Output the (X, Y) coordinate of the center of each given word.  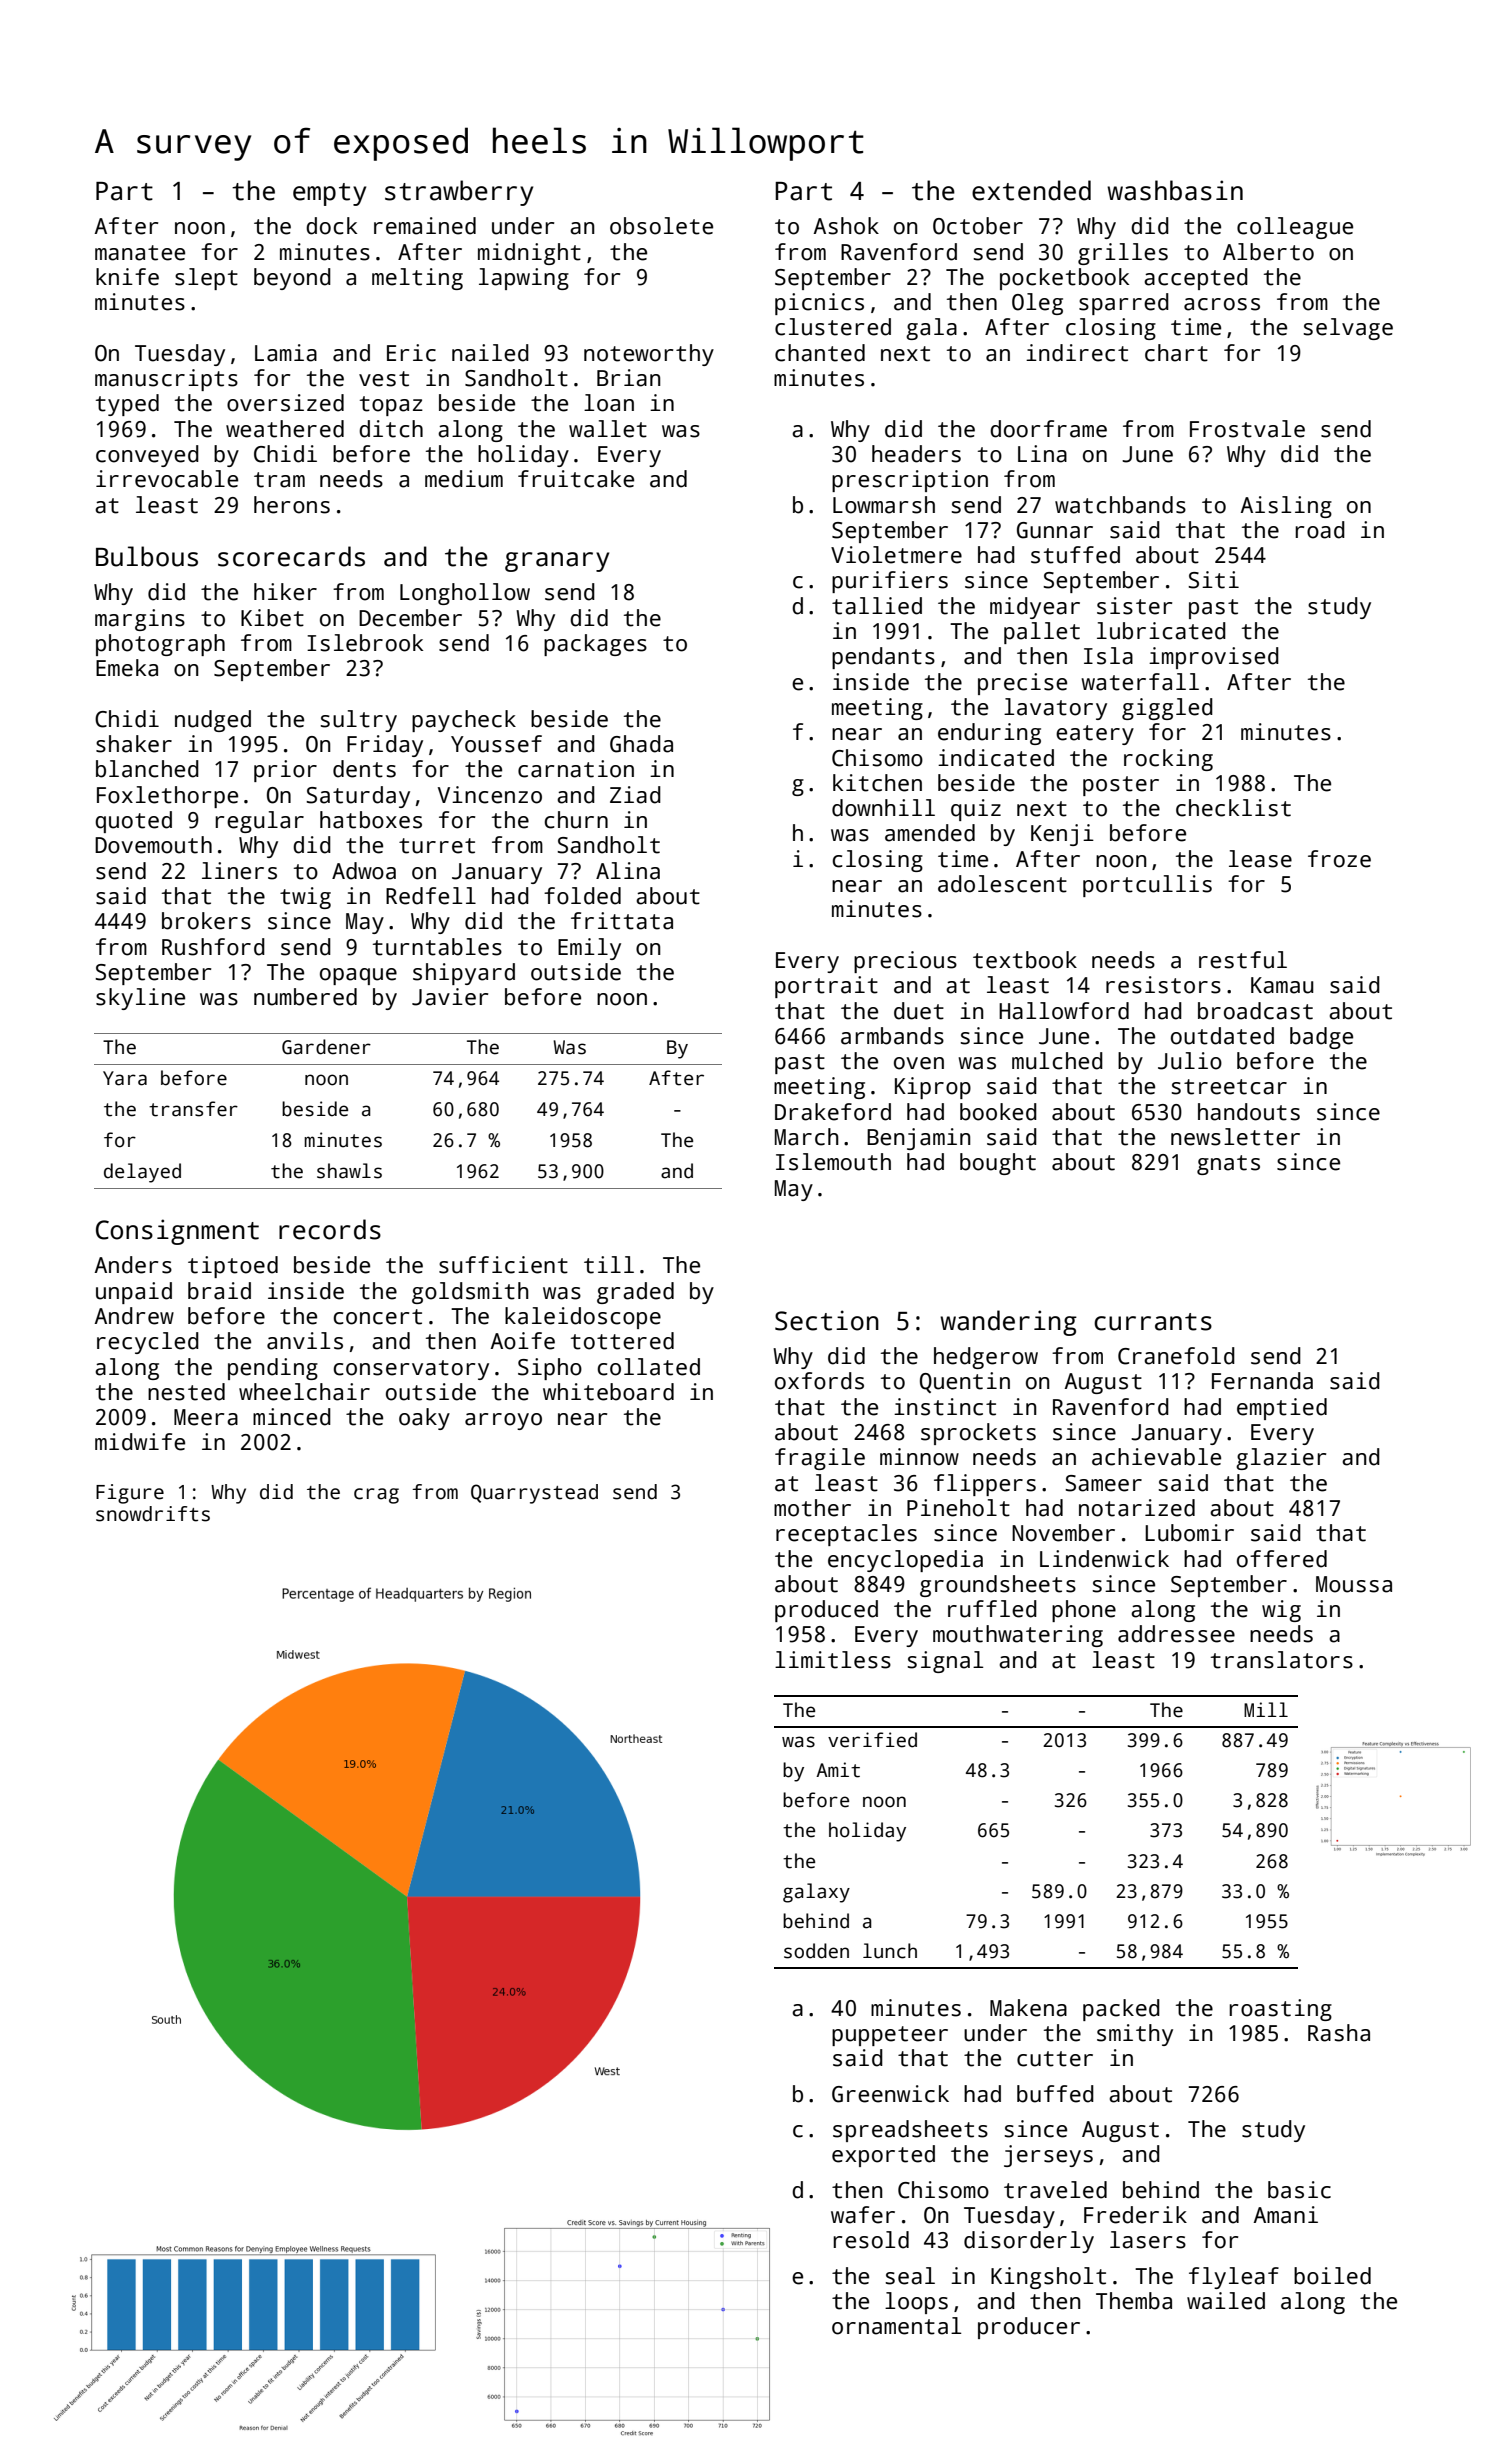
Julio (1190, 1061)
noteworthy (649, 355)
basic (1299, 2190)
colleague (1295, 228)
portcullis (1147, 886)
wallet (608, 429)
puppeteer (890, 2036)
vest (384, 379)
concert (378, 1317)
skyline (140, 999)
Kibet (272, 618)
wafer (863, 2215)
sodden (816, 1951)
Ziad (635, 795)
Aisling (1286, 507)
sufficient (503, 1265)
